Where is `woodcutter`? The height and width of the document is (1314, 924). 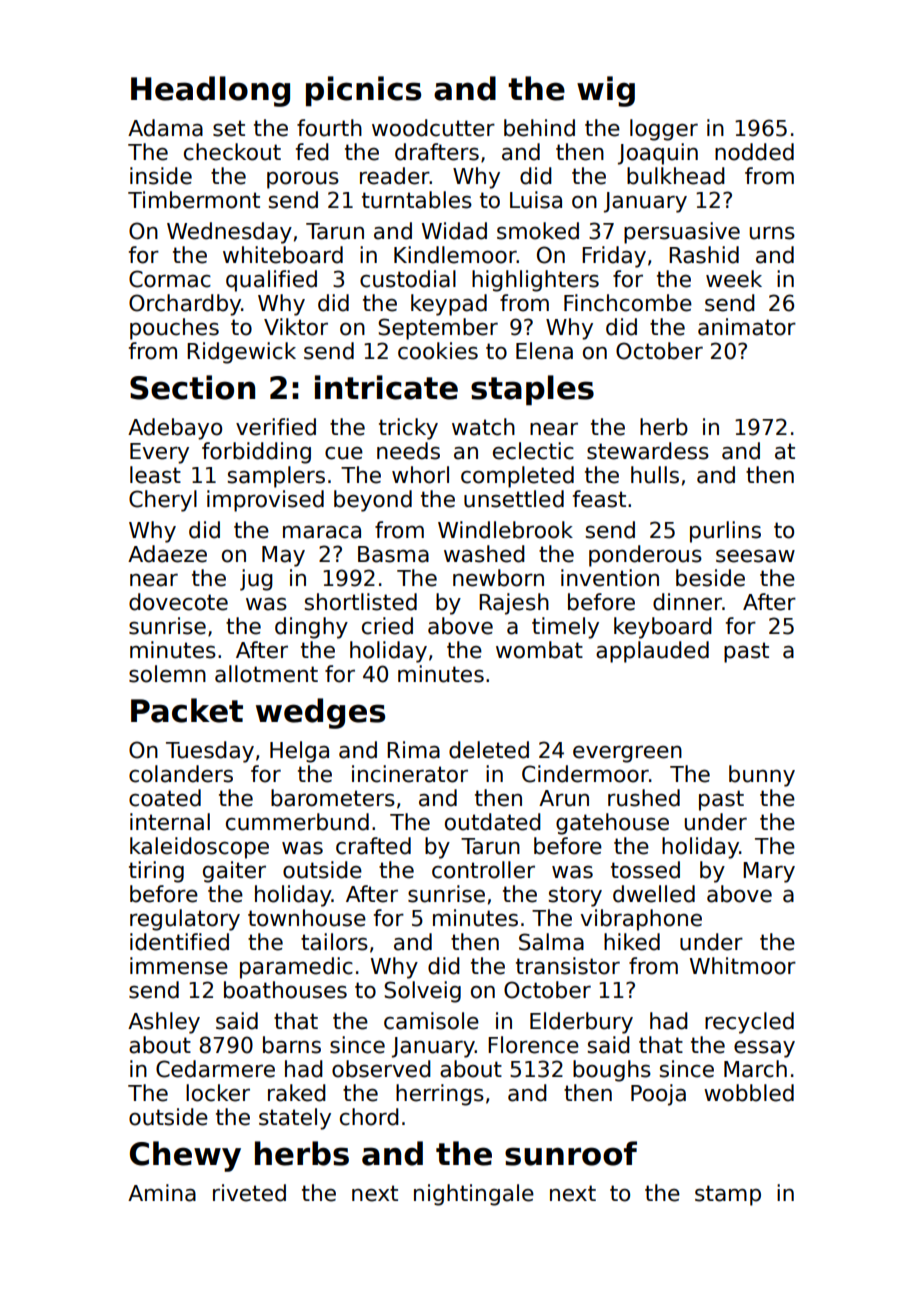 woodcutter is located at coordinates (433, 128).
